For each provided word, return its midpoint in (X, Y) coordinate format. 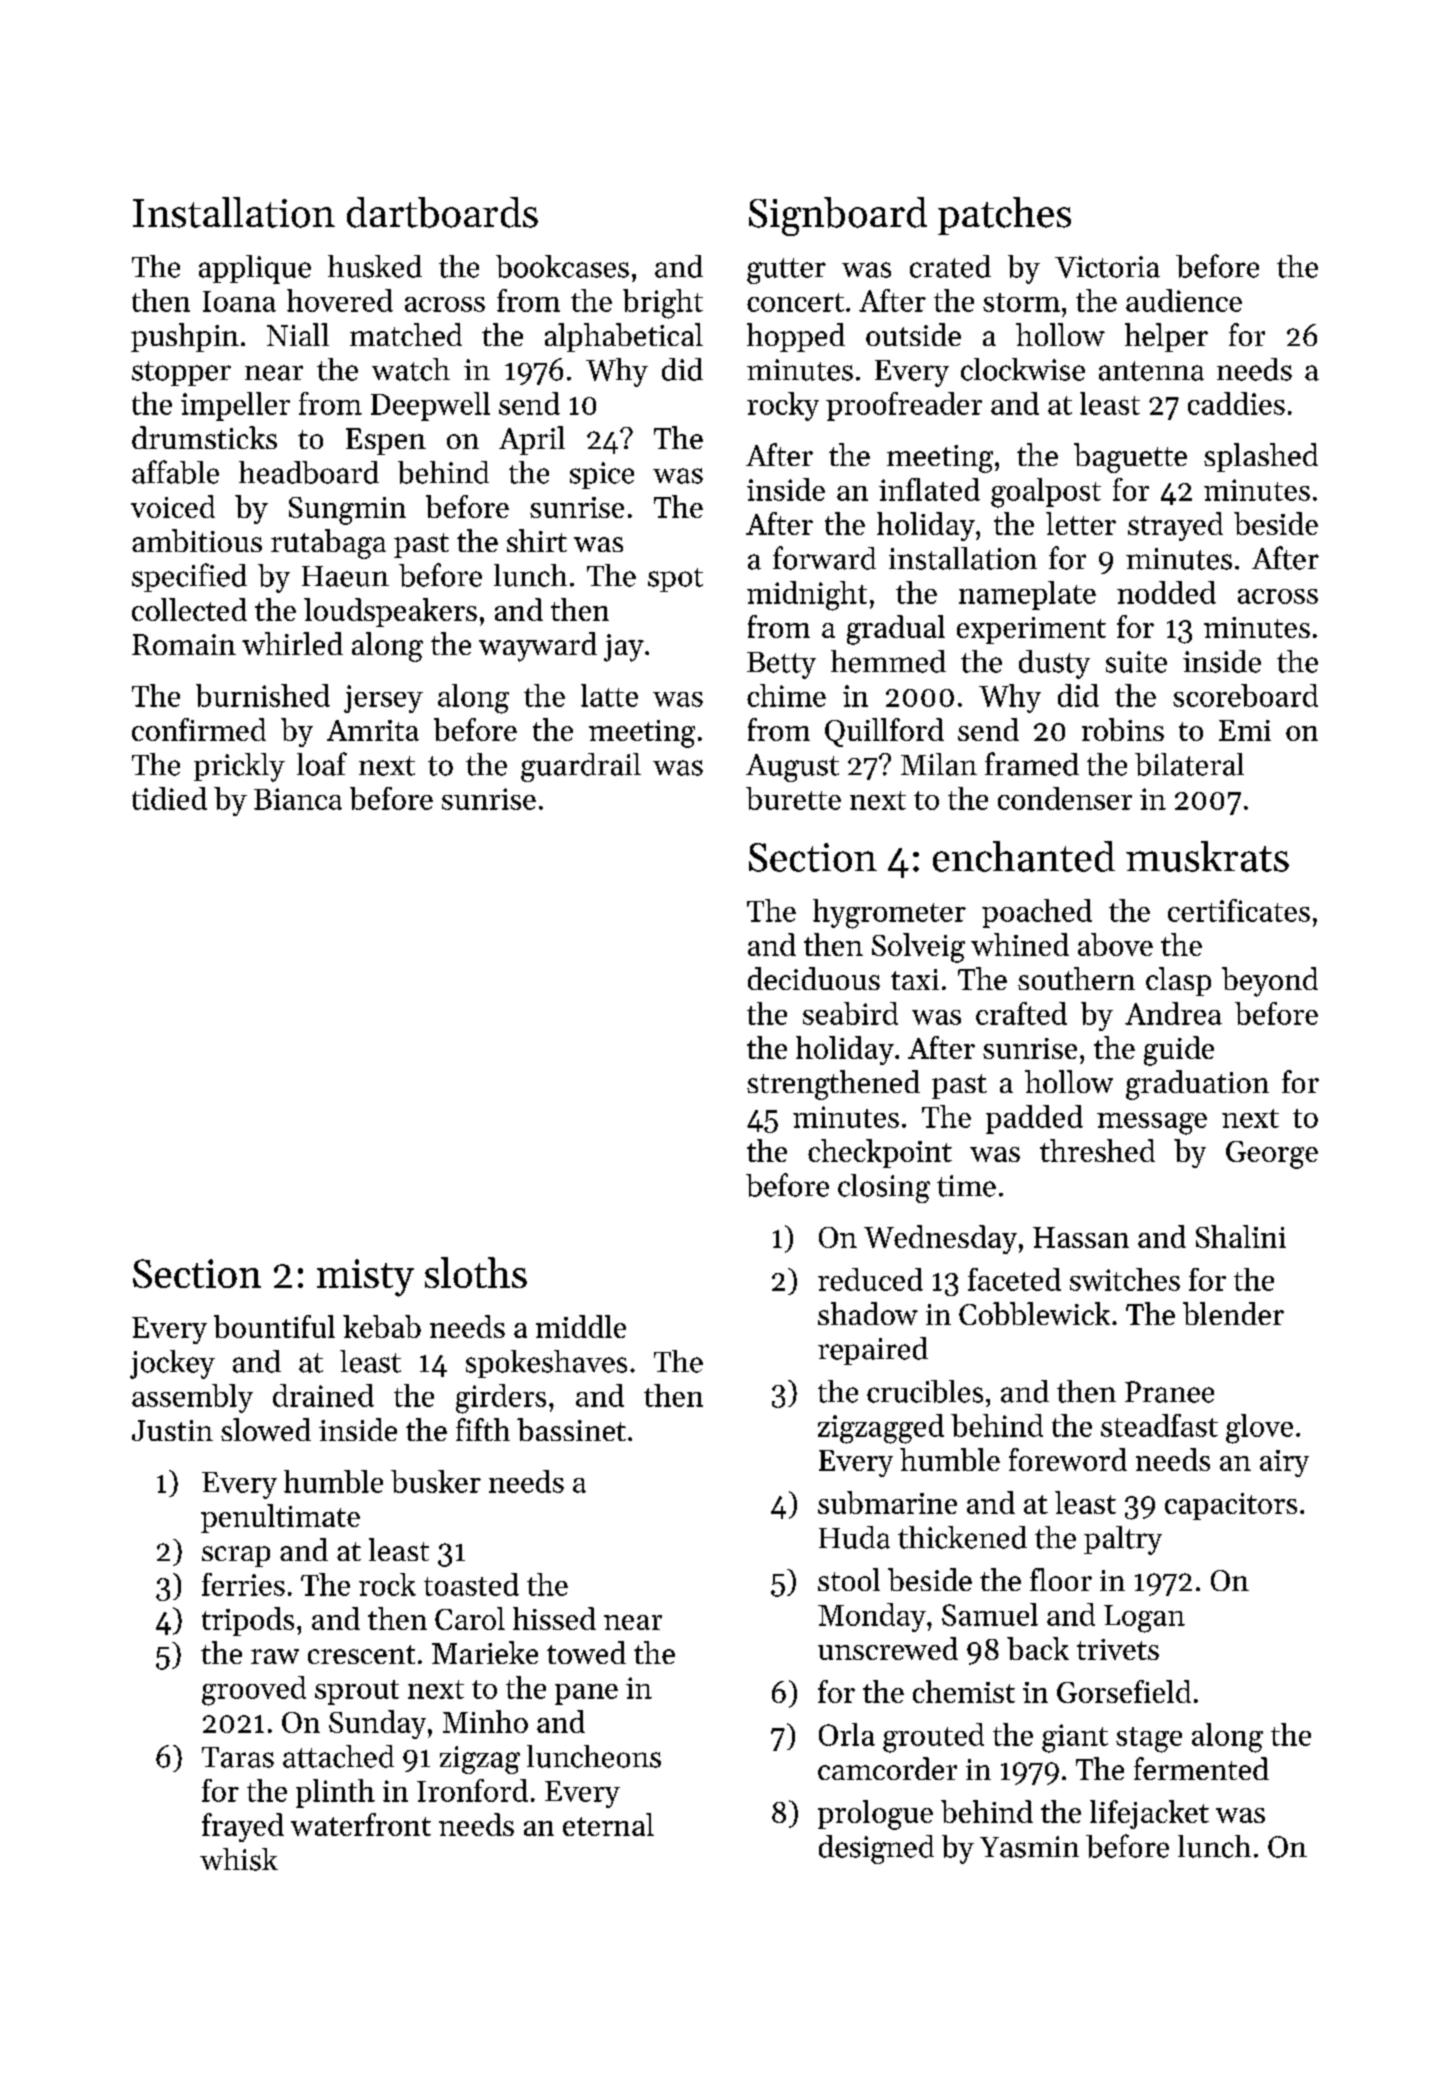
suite (1136, 662)
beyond (1270, 982)
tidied (169, 798)
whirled (292, 643)
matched (406, 334)
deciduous (814, 978)
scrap (236, 1556)
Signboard (838, 216)
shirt (537, 540)
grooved (254, 1691)
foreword (1068, 1459)
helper (1166, 337)
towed (586, 1652)
